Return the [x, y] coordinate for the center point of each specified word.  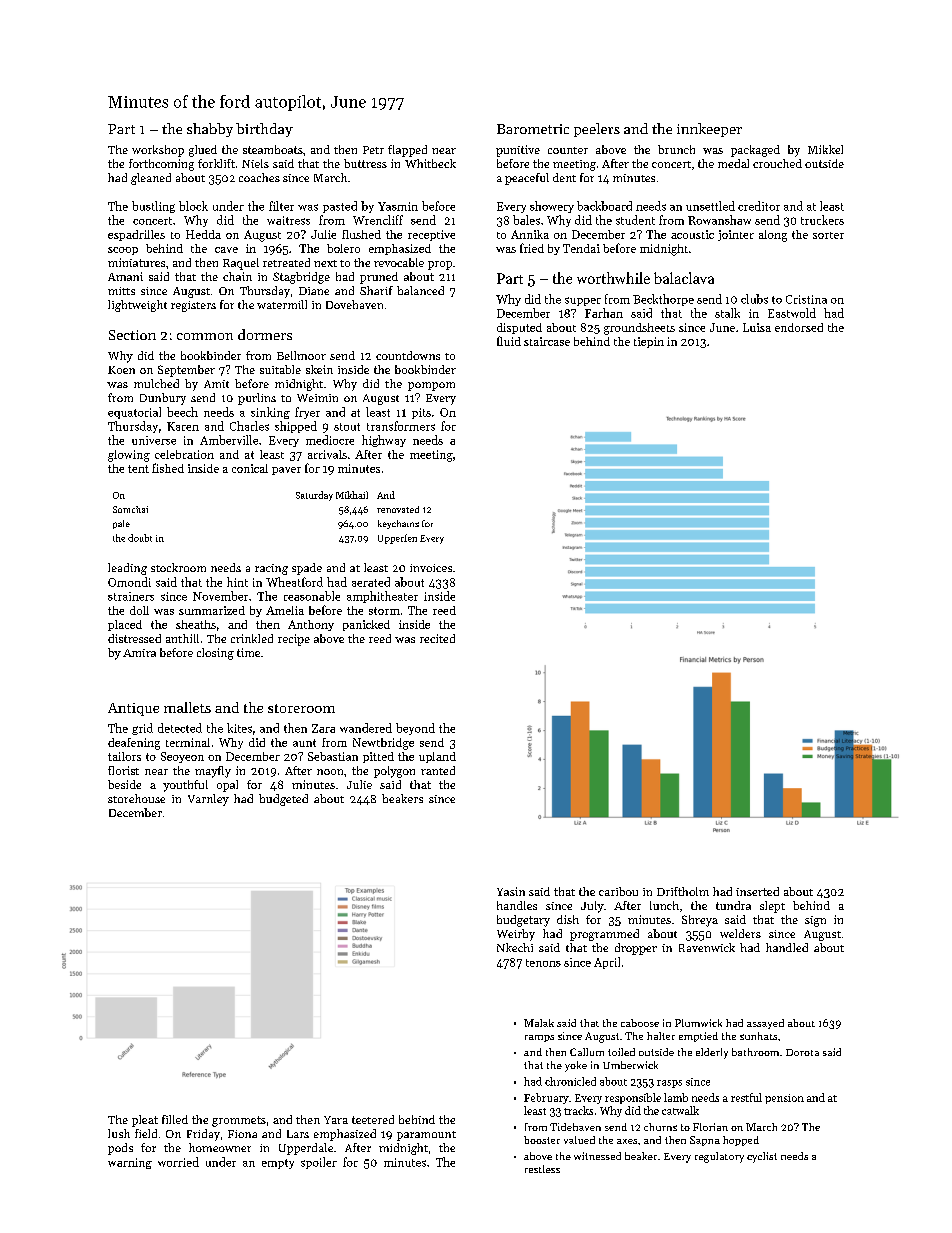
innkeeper [709, 130]
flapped [407, 151]
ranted [438, 770]
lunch [664, 905]
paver [286, 471]
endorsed [799, 327]
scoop [123, 251]
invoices [431, 568]
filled [175, 1119]
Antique [133, 709]
